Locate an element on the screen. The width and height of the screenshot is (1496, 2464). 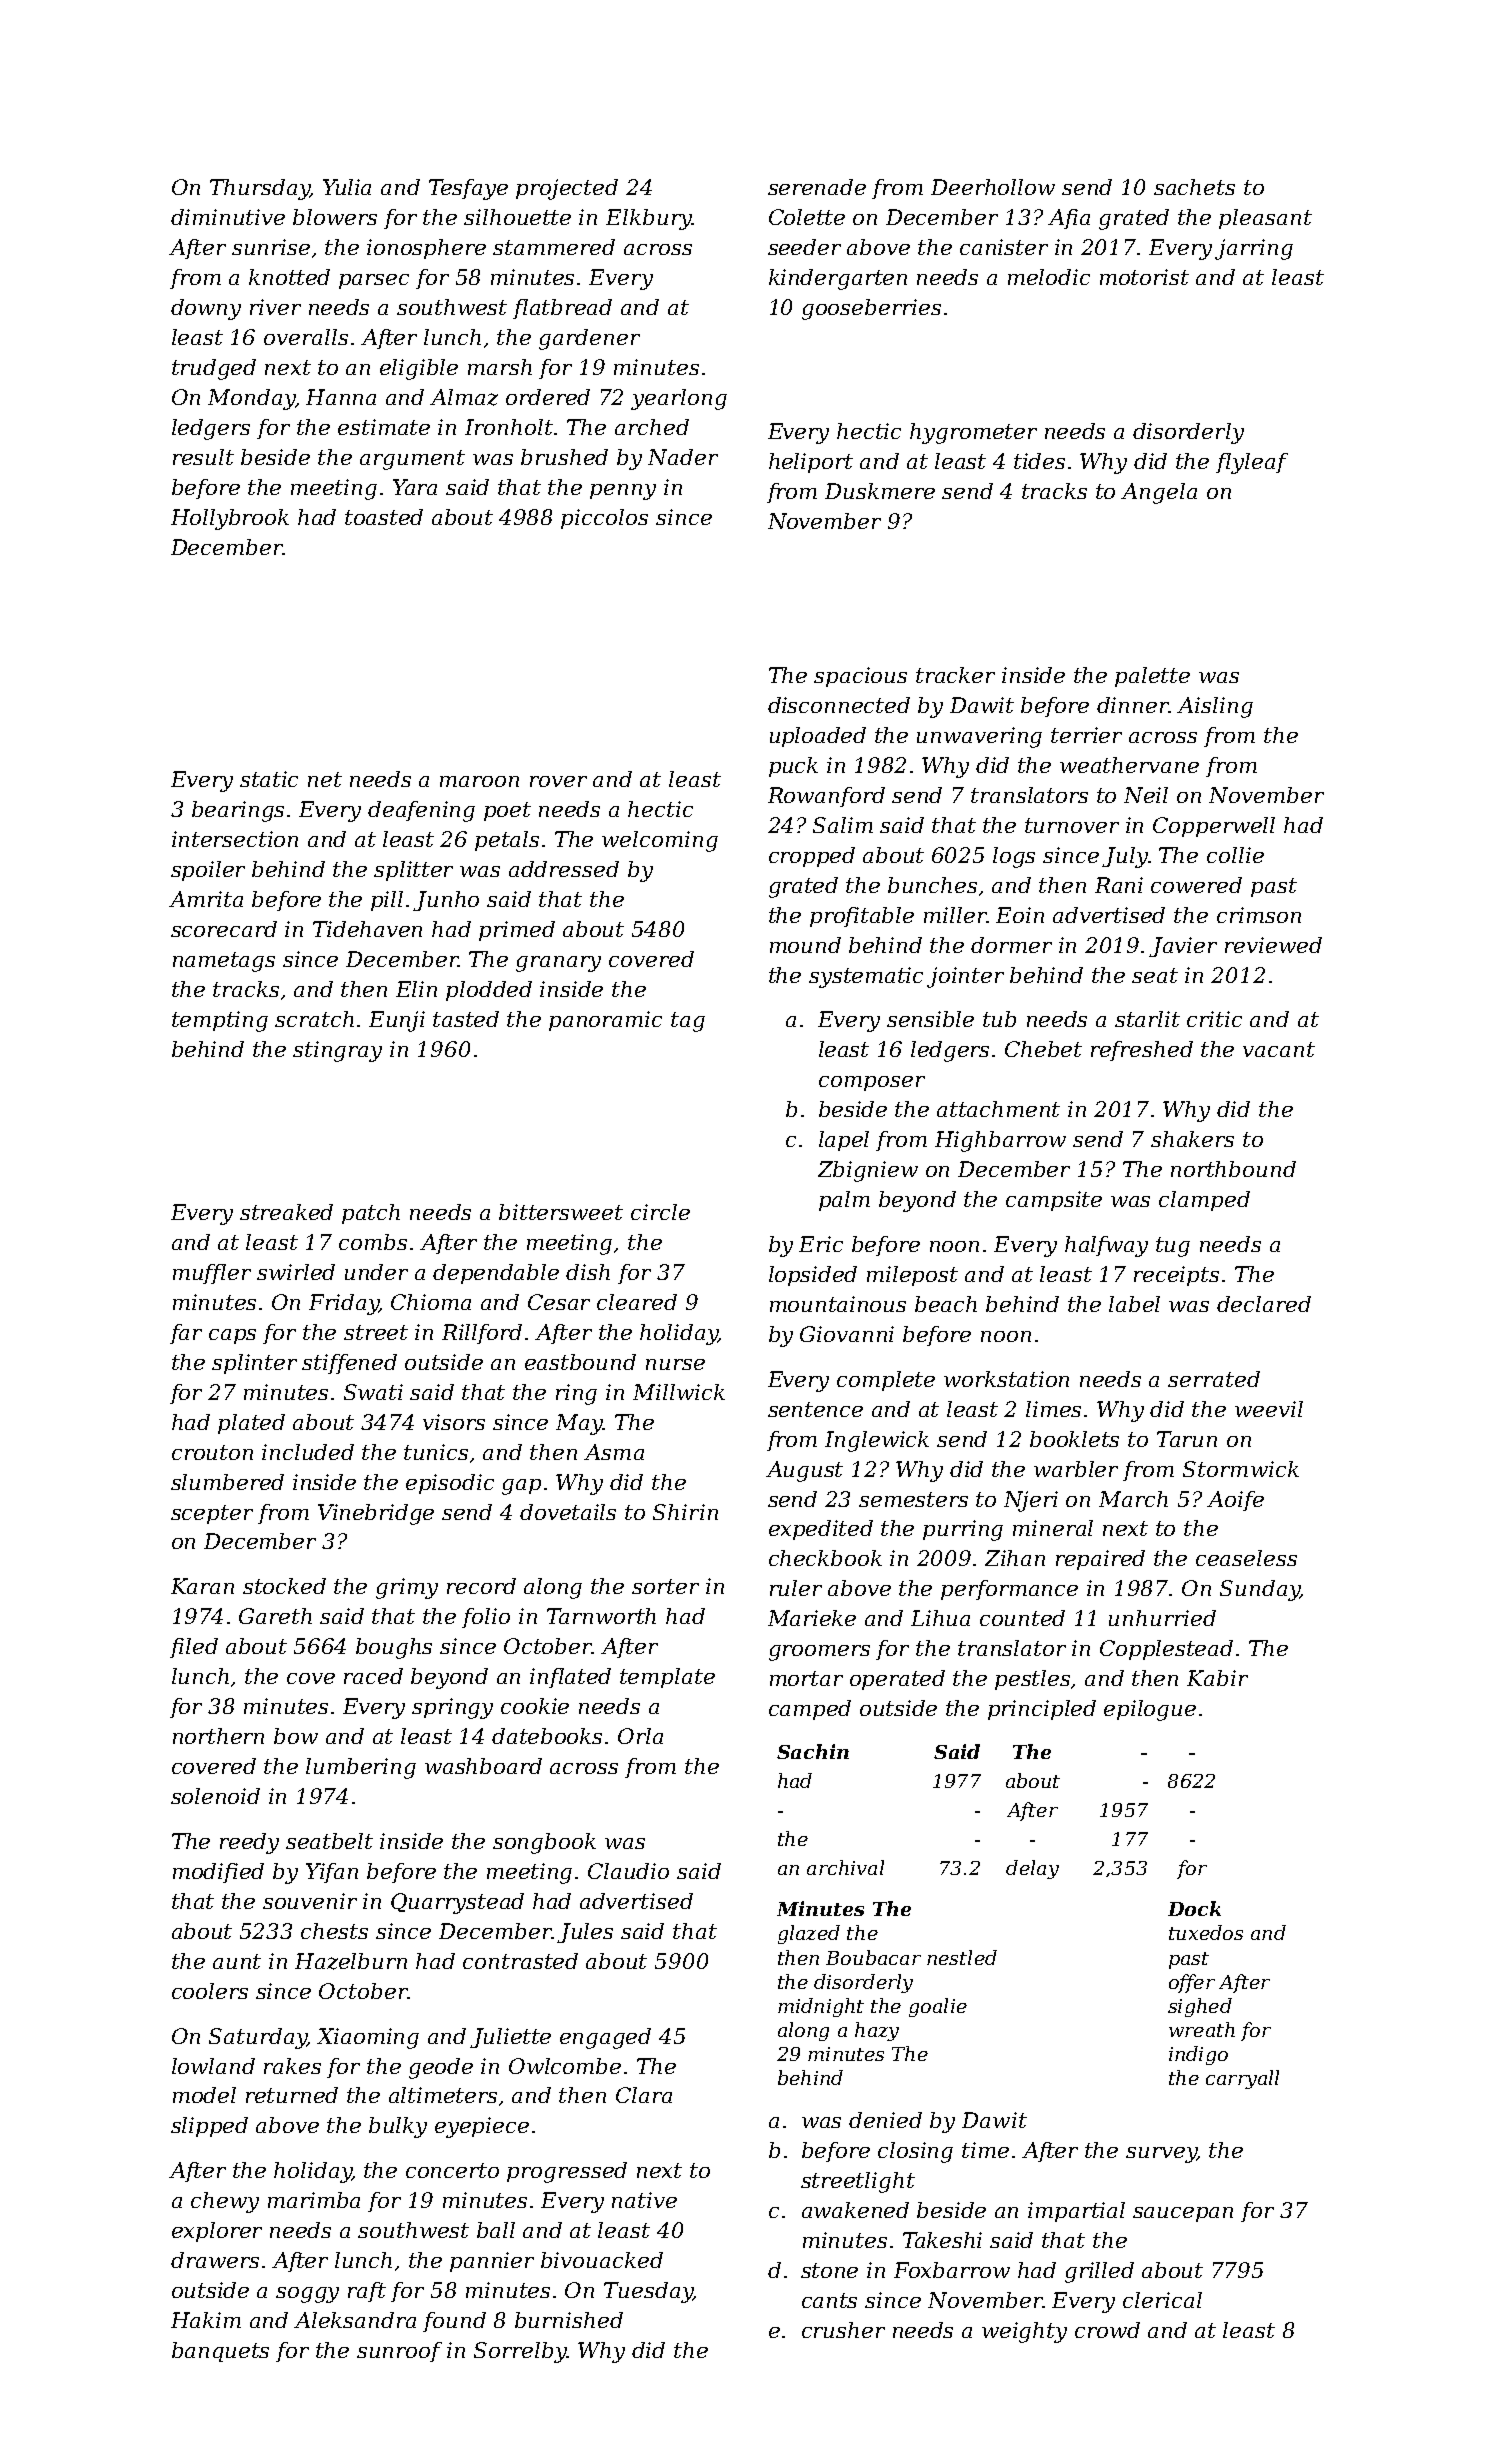
engaged is located at coordinates (605, 2038).
